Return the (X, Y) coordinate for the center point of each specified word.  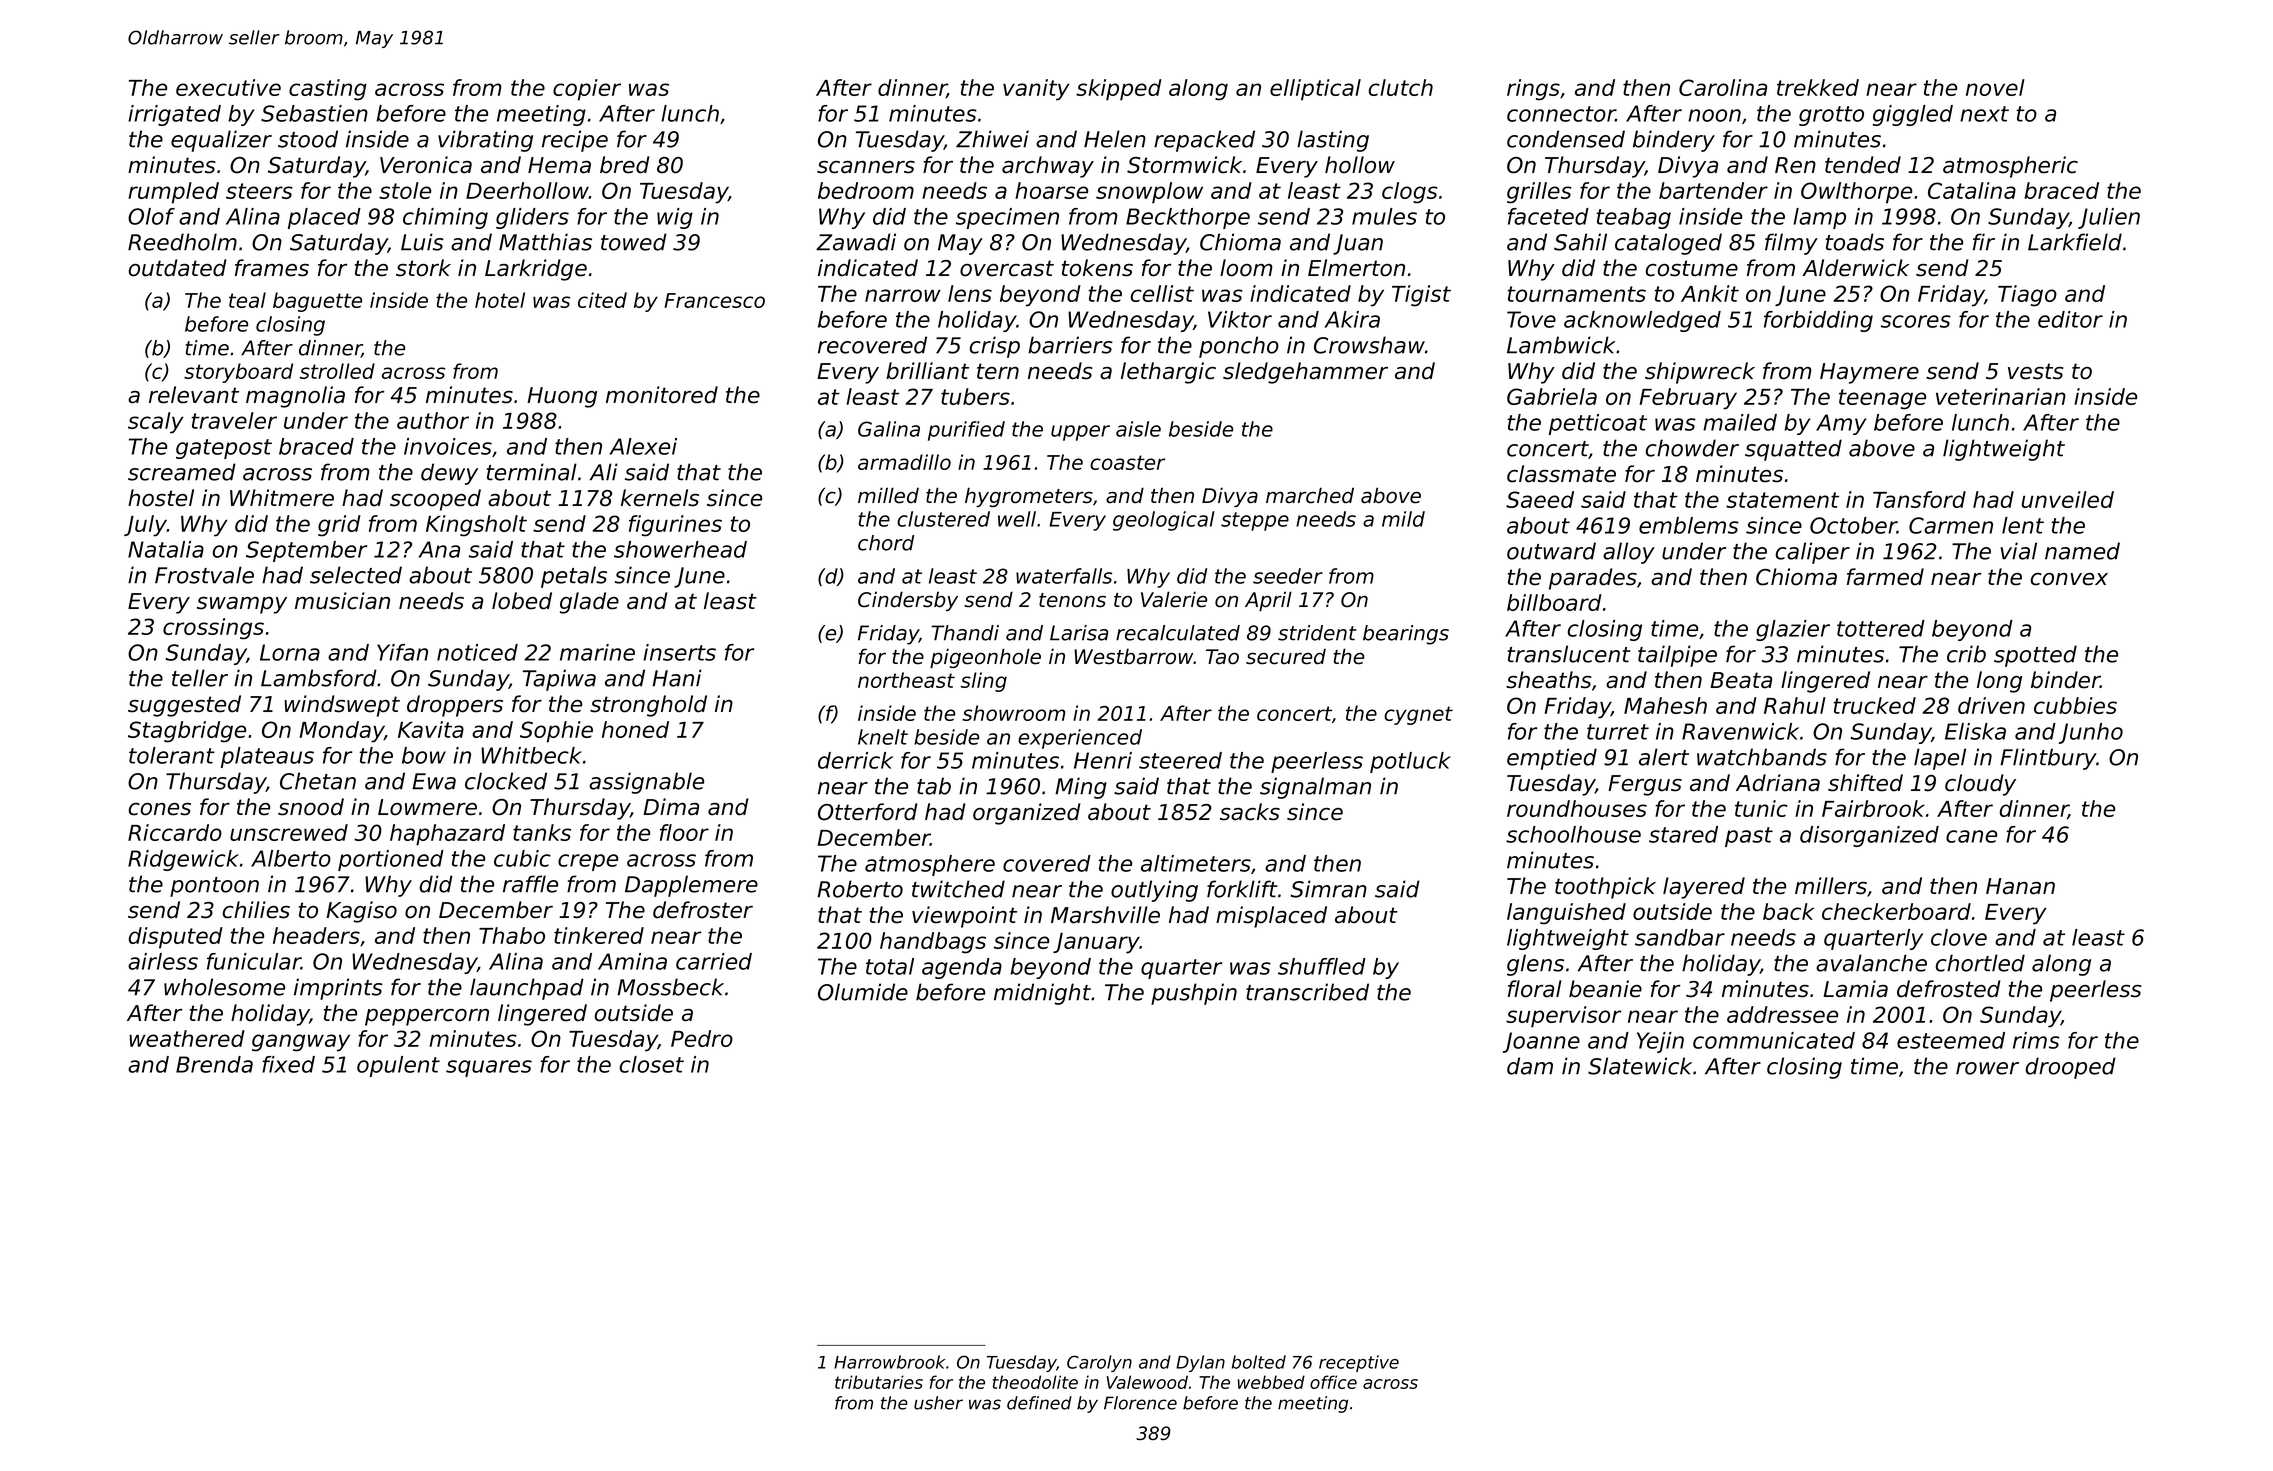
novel (1995, 87)
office (1333, 1382)
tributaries (879, 1382)
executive (228, 87)
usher (938, 1403)
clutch (1401, 87)
